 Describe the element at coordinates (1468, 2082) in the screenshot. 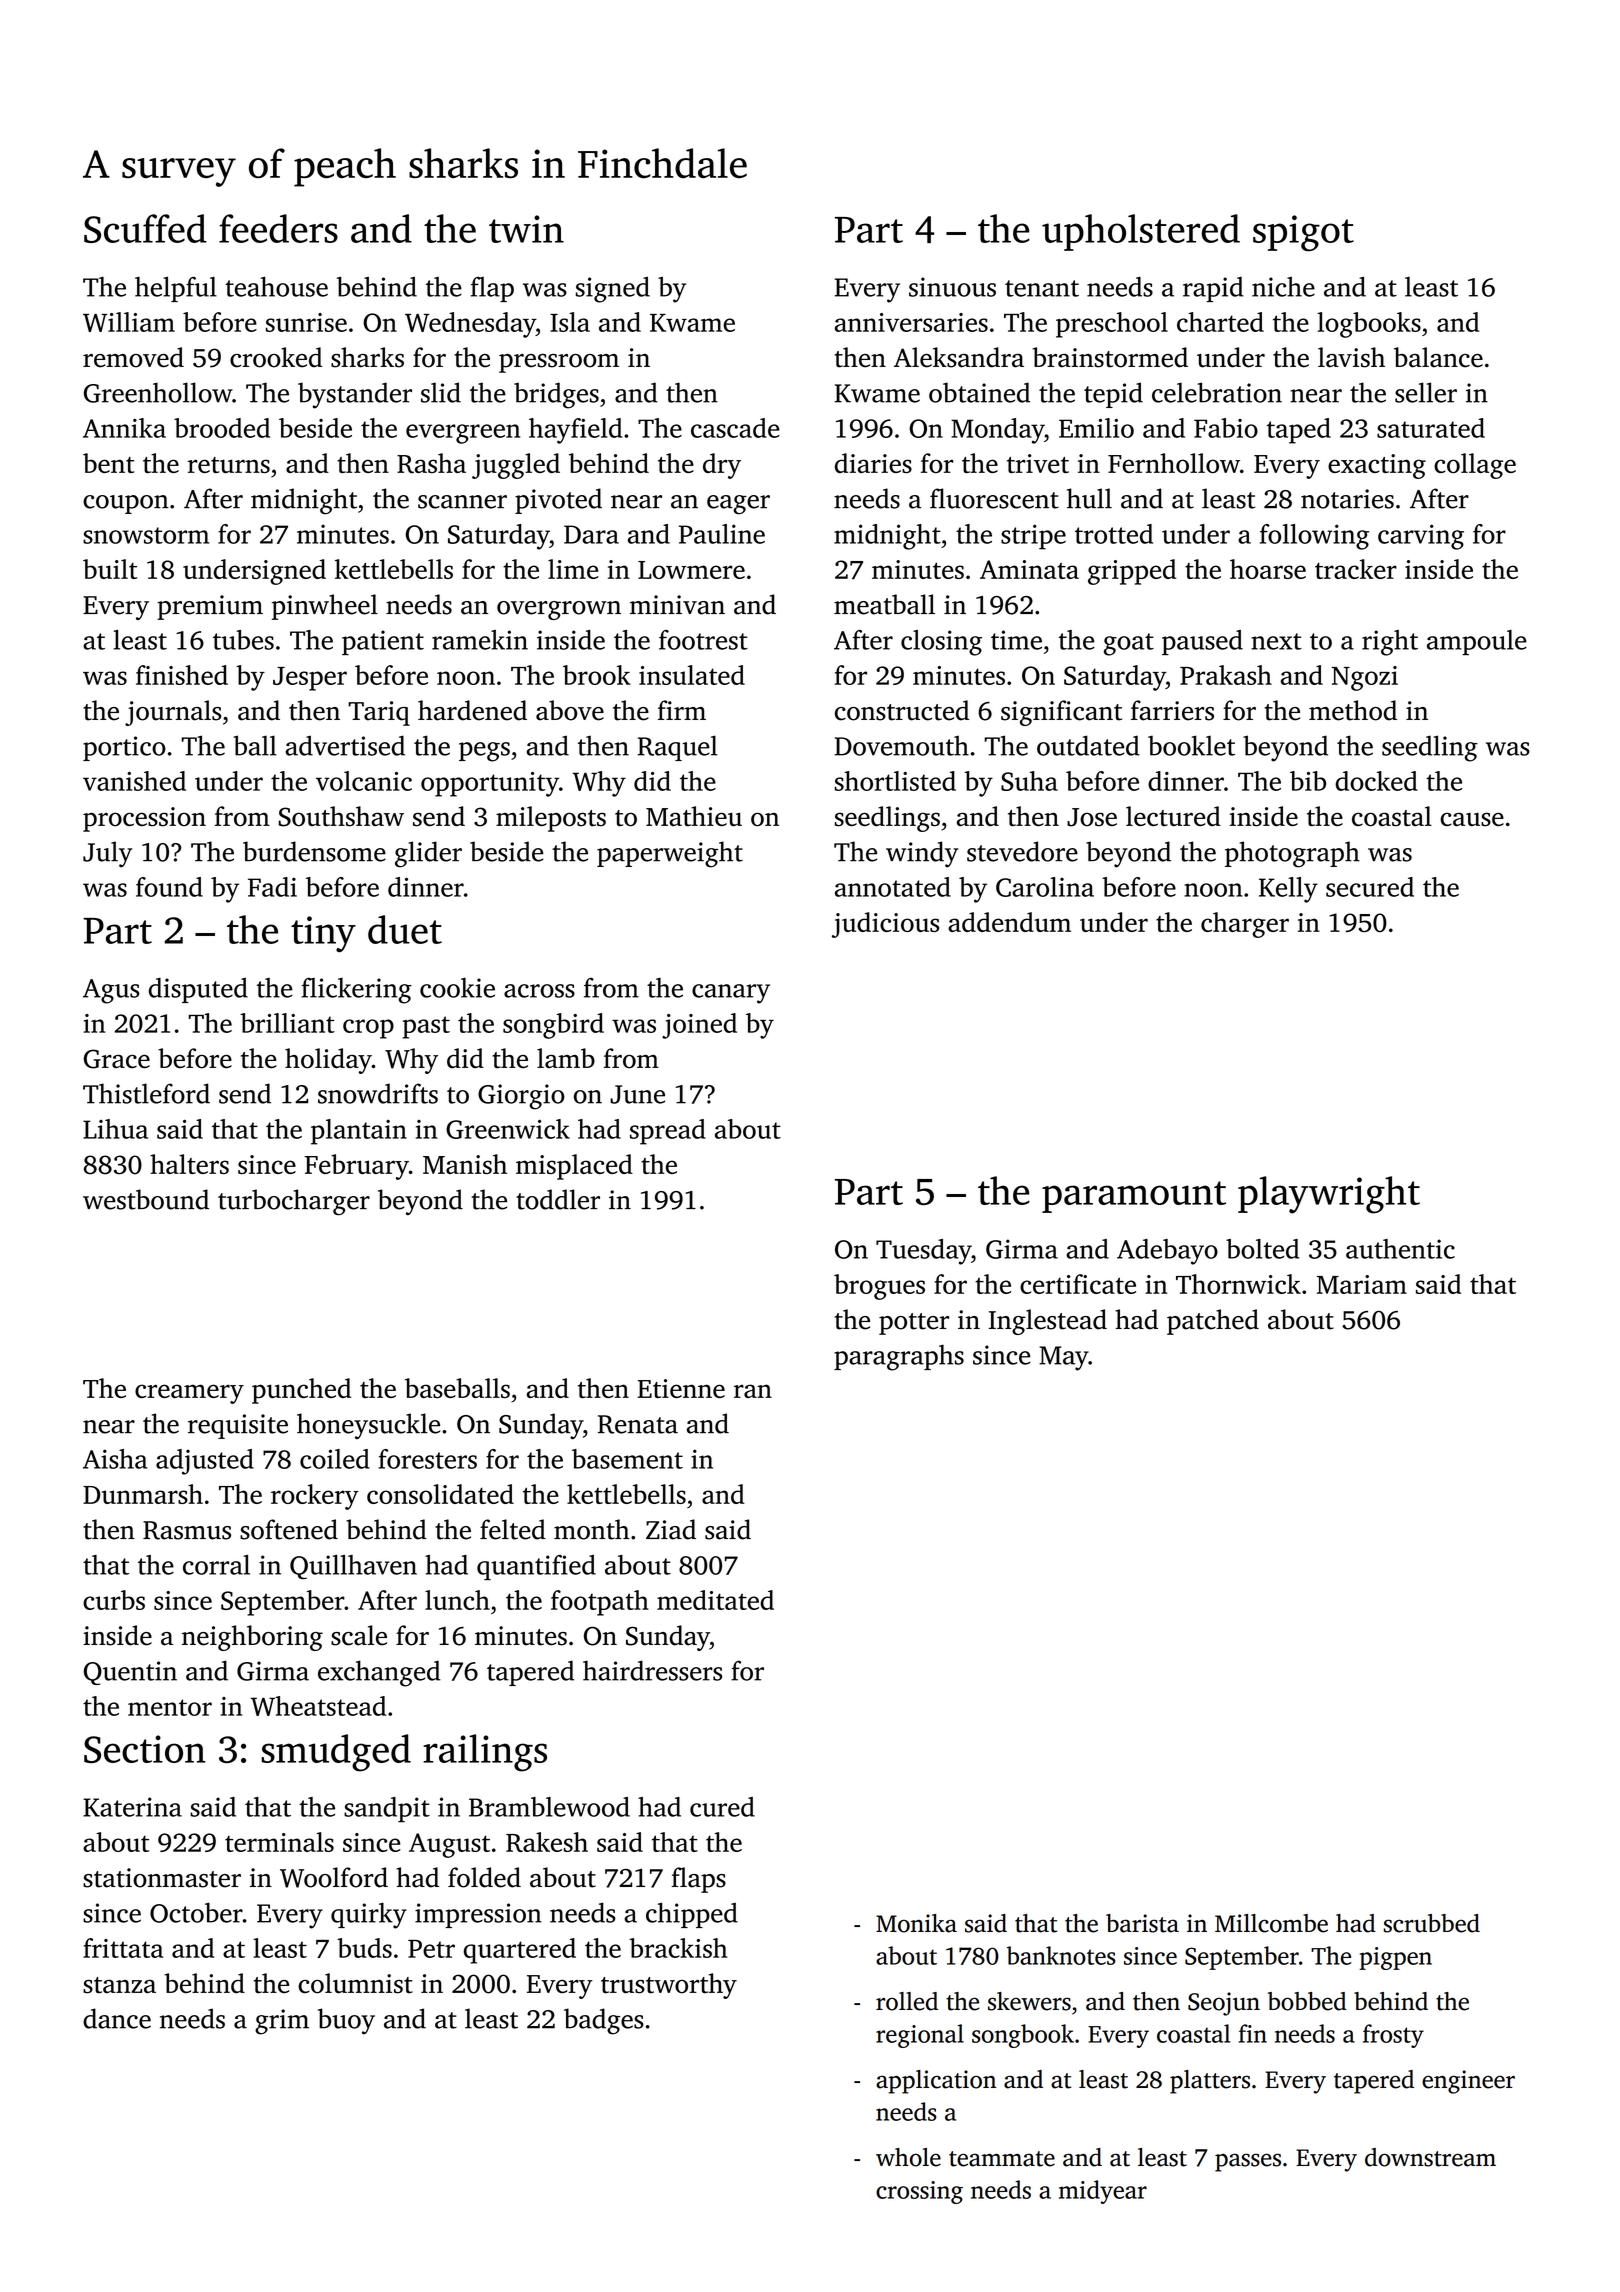

I see `engineer` at that location.
